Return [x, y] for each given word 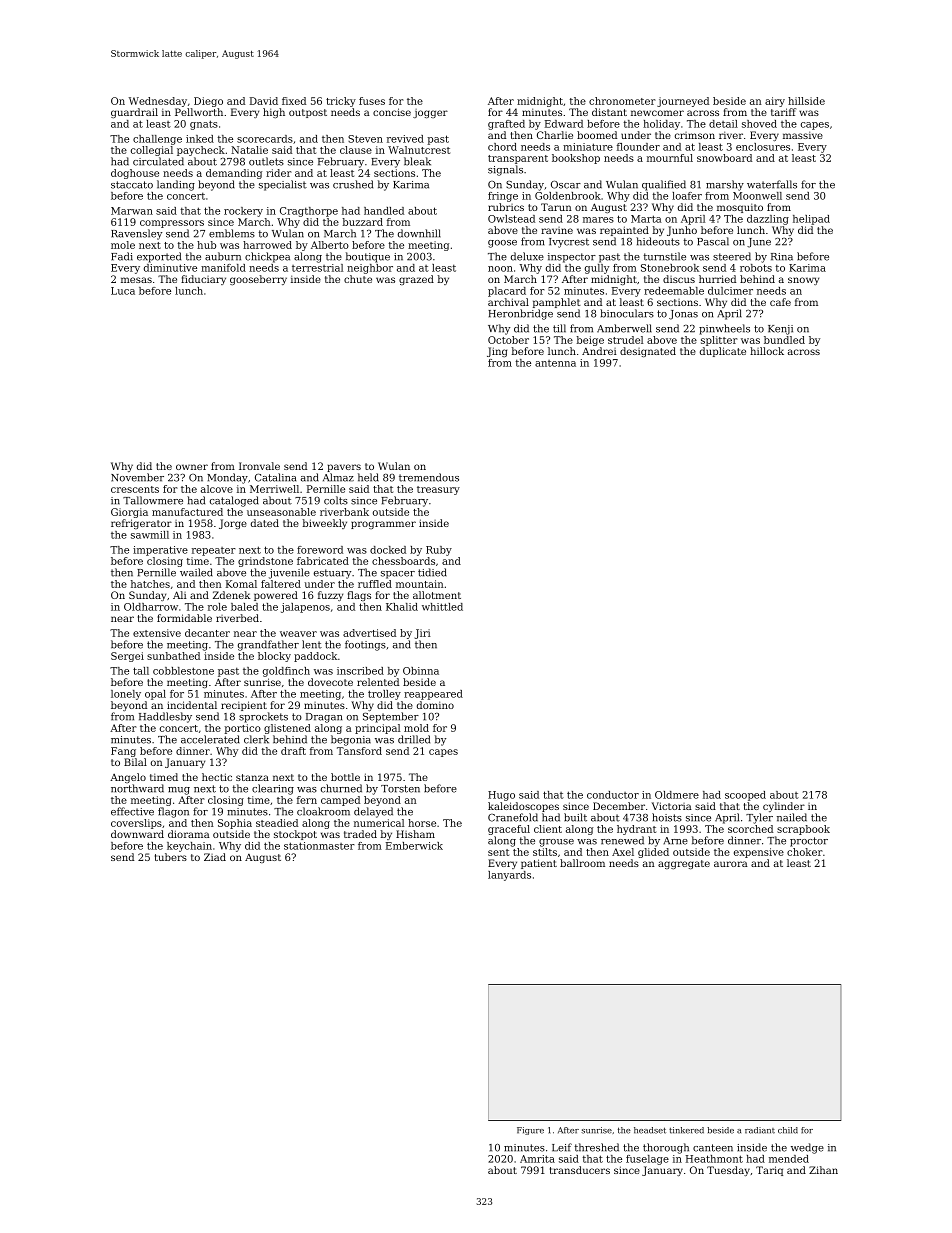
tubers [171, 857]
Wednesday [158, 102]
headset [650, 1130]
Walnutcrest [419, 150]
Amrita [537, 1159]
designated [648, 352]
